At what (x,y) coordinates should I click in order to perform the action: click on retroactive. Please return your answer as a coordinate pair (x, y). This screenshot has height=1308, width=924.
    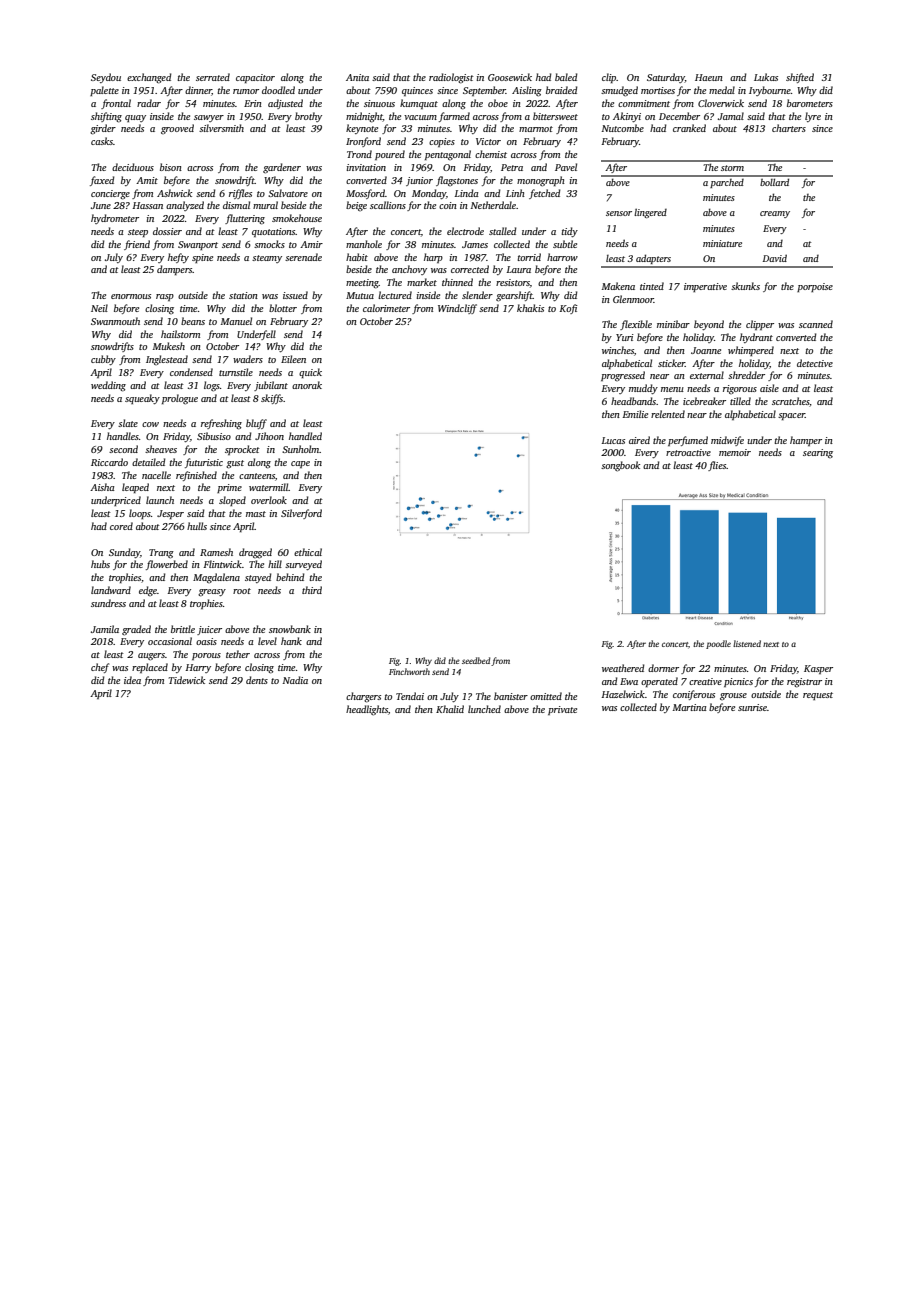
    Looking at the image, I should click on (688, 452).
